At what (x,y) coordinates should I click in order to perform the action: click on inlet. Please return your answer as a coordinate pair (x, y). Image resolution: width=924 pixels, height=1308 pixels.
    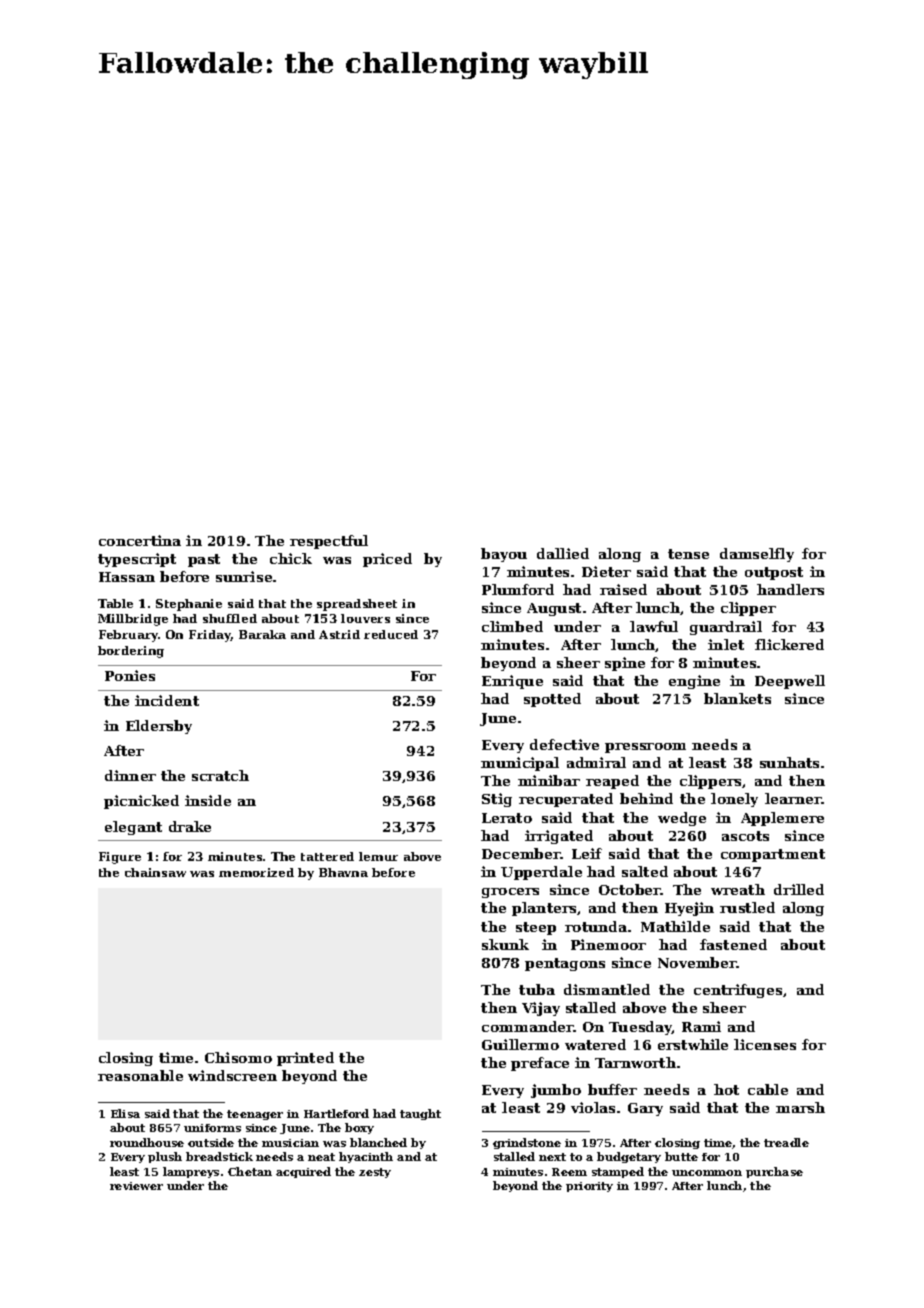
    Looking at the image, I should click on (726, 644).
